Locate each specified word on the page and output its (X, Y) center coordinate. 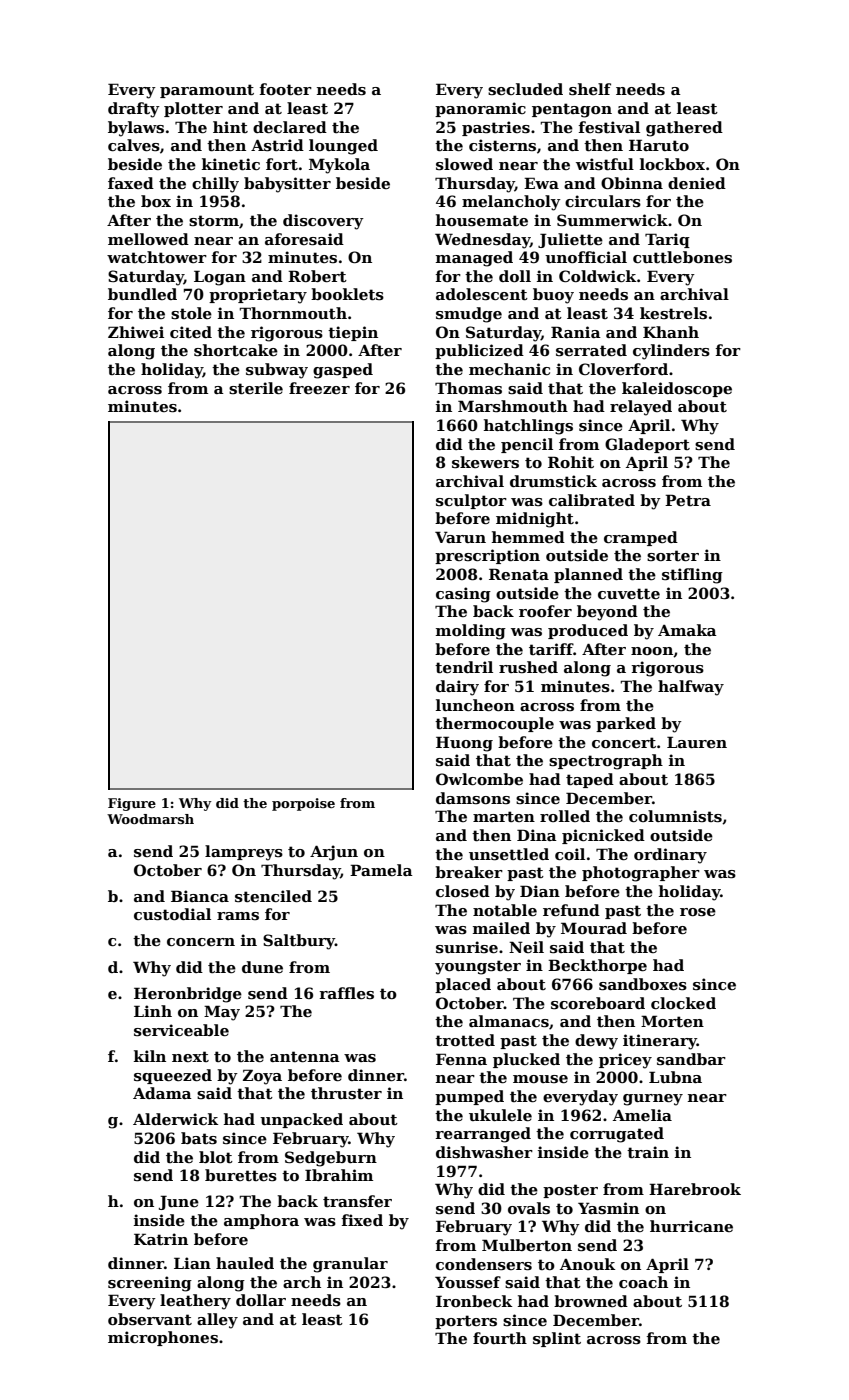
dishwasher (484, 1152)
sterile (256, 388)
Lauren (697, 742)
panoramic (480, 109)
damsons (473, 798)
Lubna (675, 1077)
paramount (207, 91)
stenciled (273, 896)
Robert (317, 276)
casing (463, 595)
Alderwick (175, 1119)
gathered (684, 129)
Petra (688, 500)
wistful (605, 164)
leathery (195, 1302)
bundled (142, 294)
